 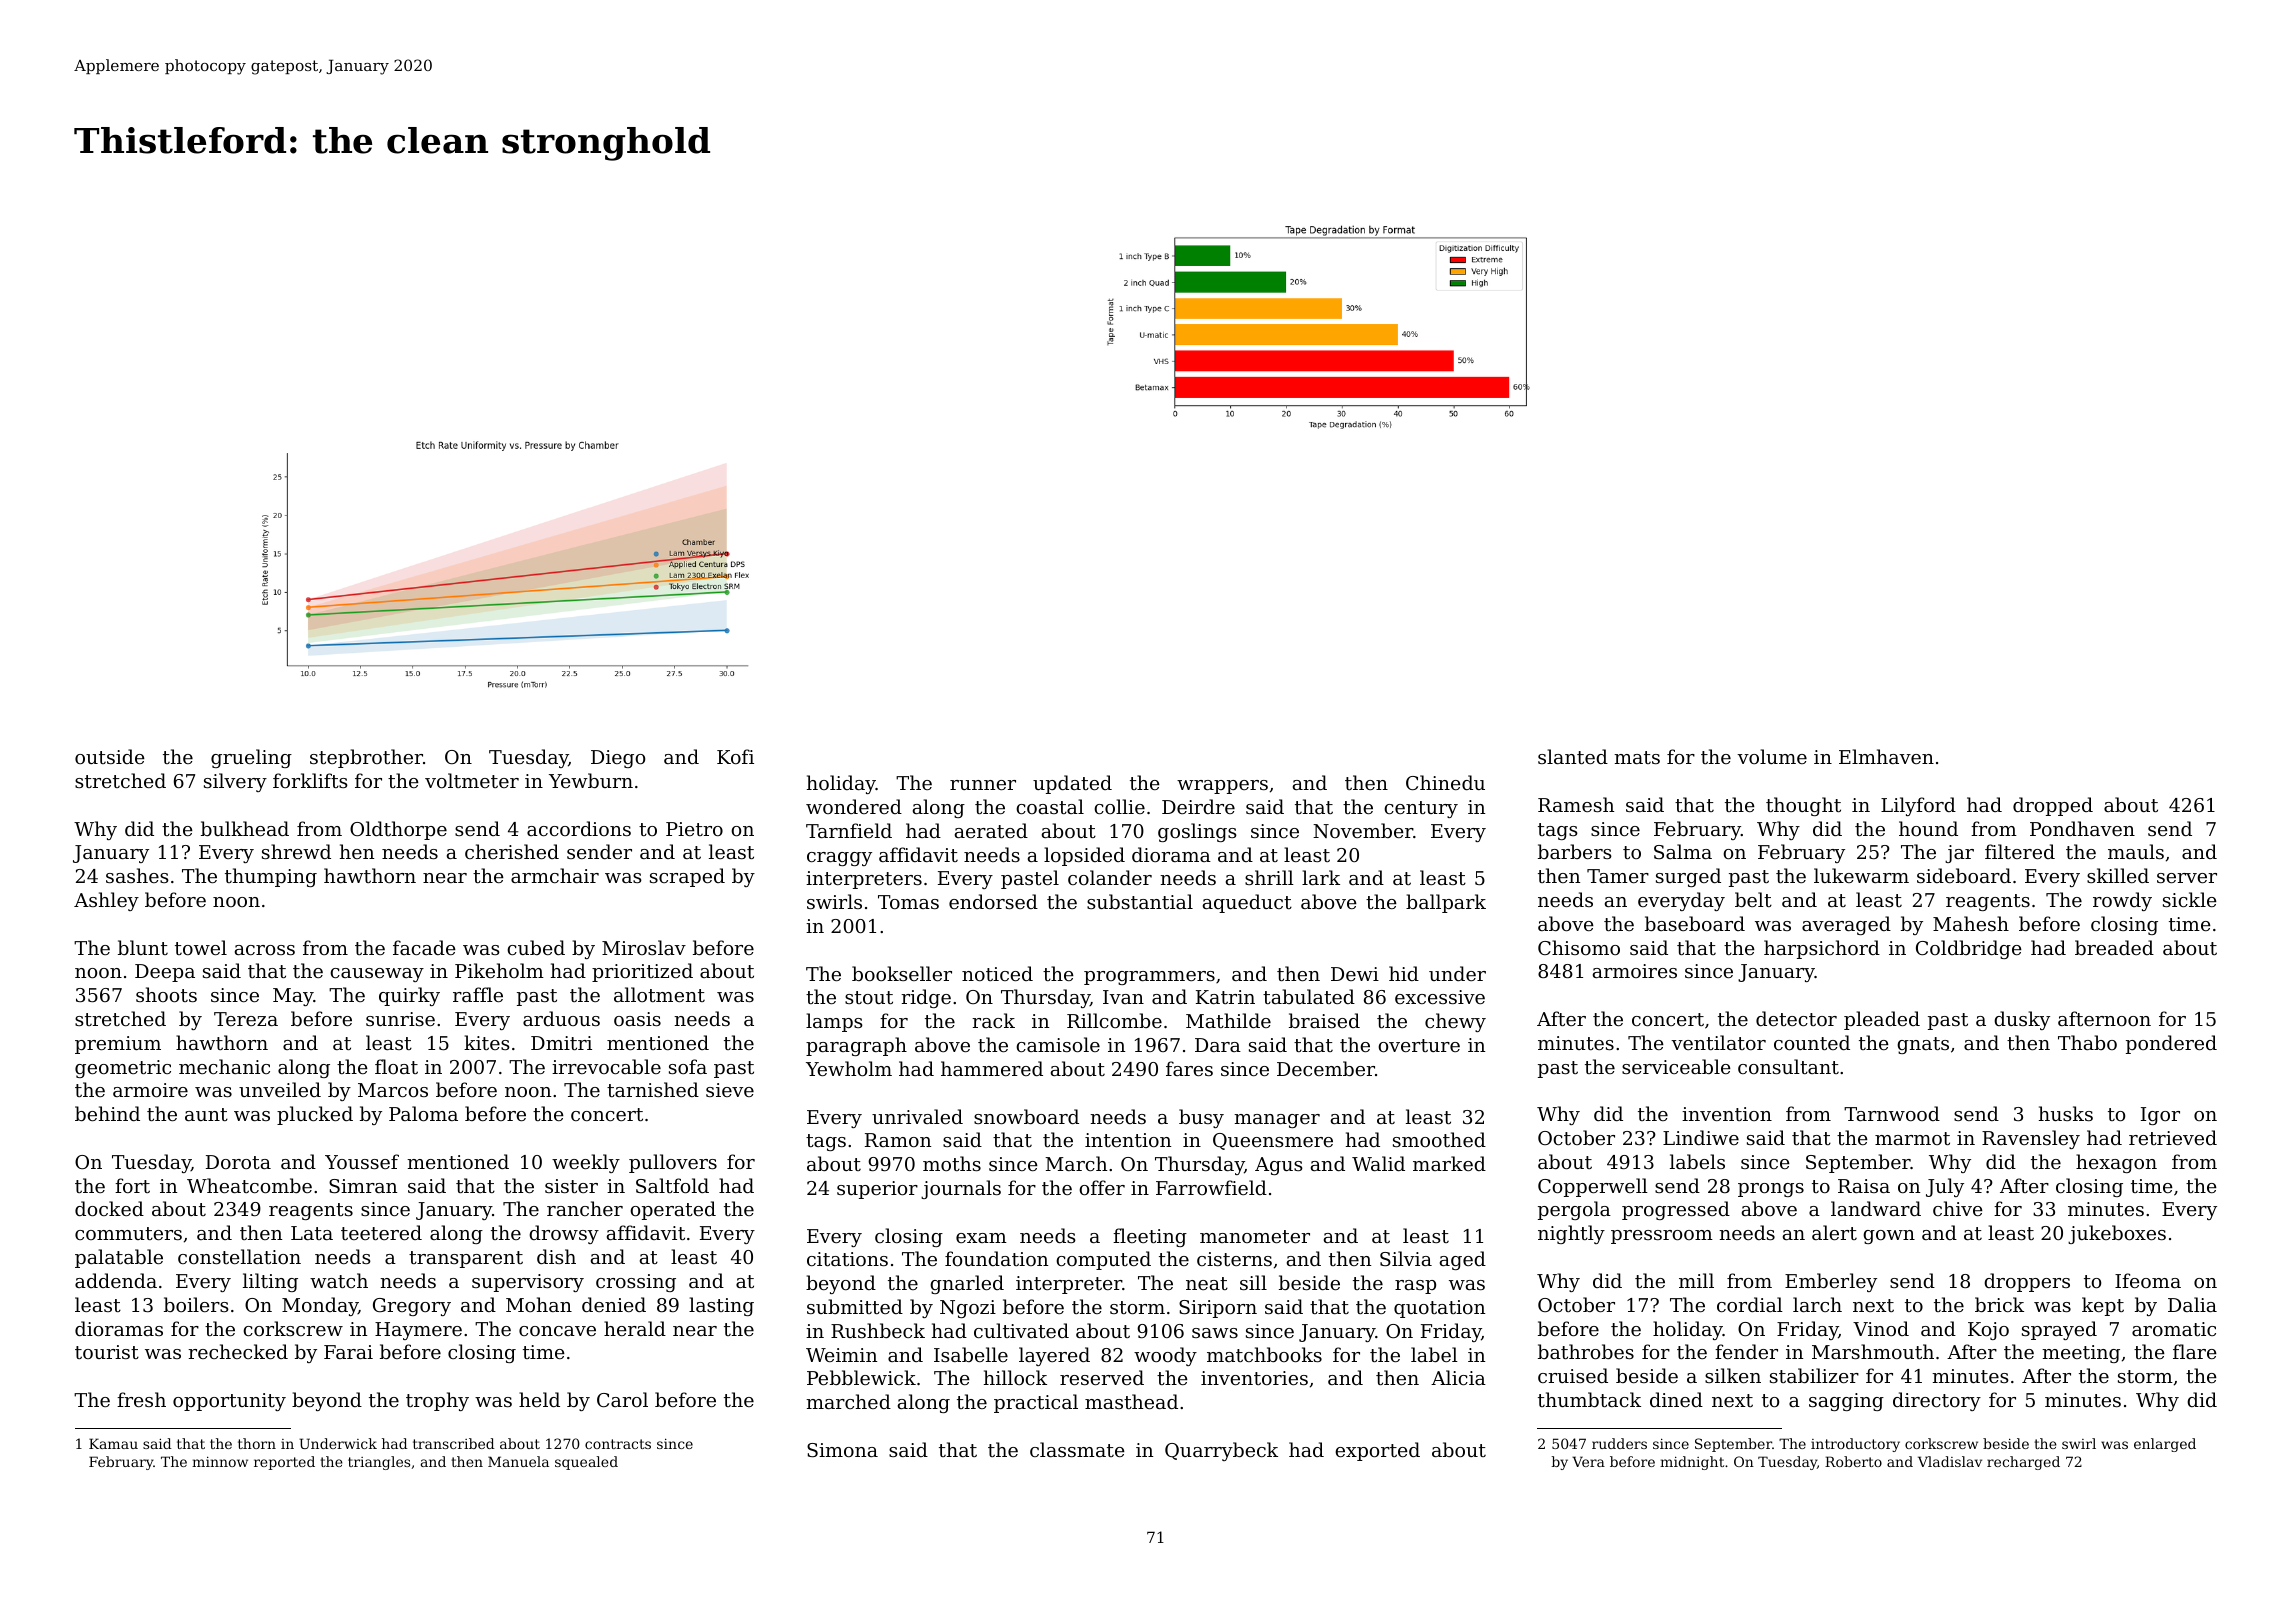 What do you see at coordinates (2148, 1280) in the screenshot?
I see `Ifeoma` at bounding box center [2148, 1280].
